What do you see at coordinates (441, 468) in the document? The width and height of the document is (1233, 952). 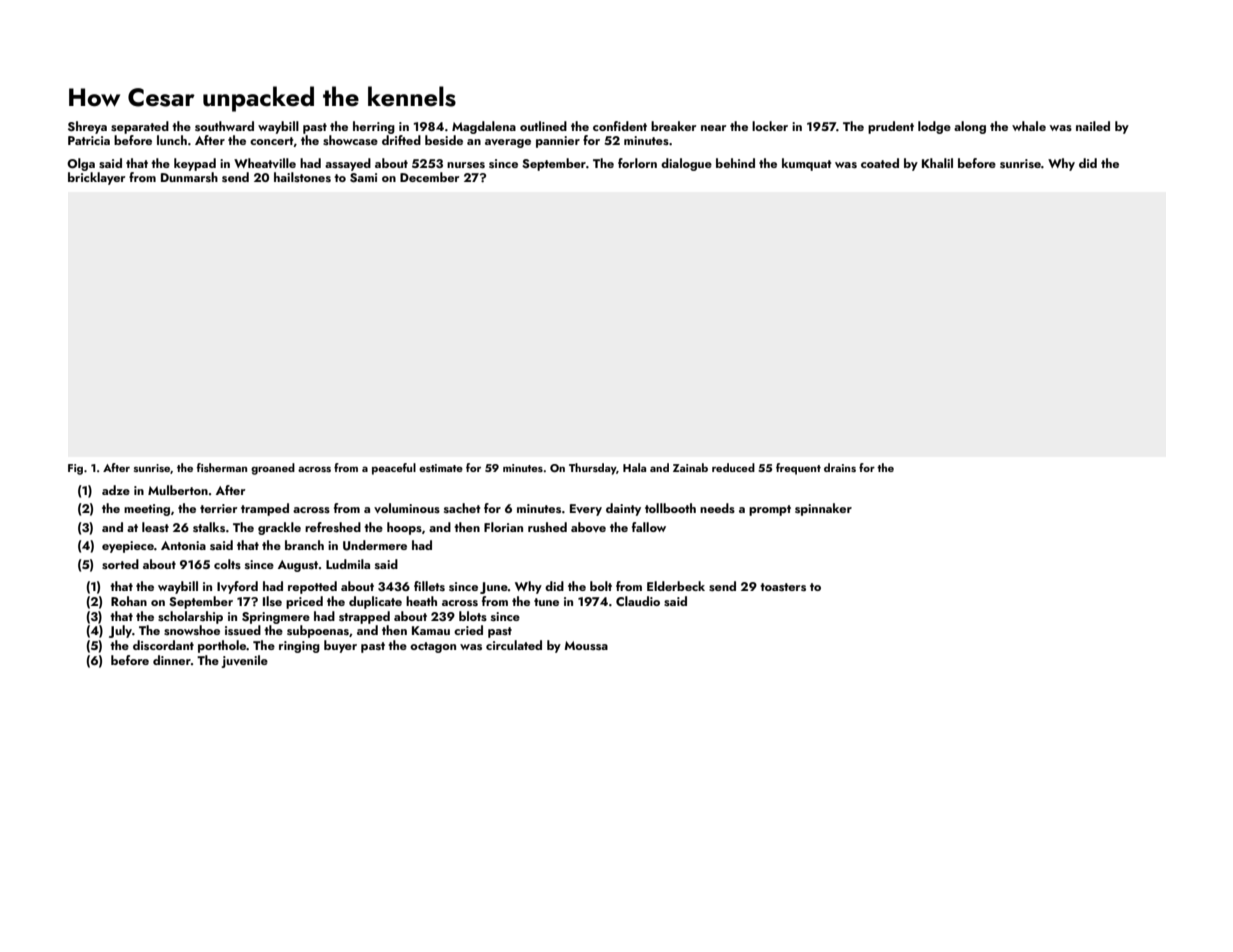 I see `estimate` at bounding box center [441, 468].
